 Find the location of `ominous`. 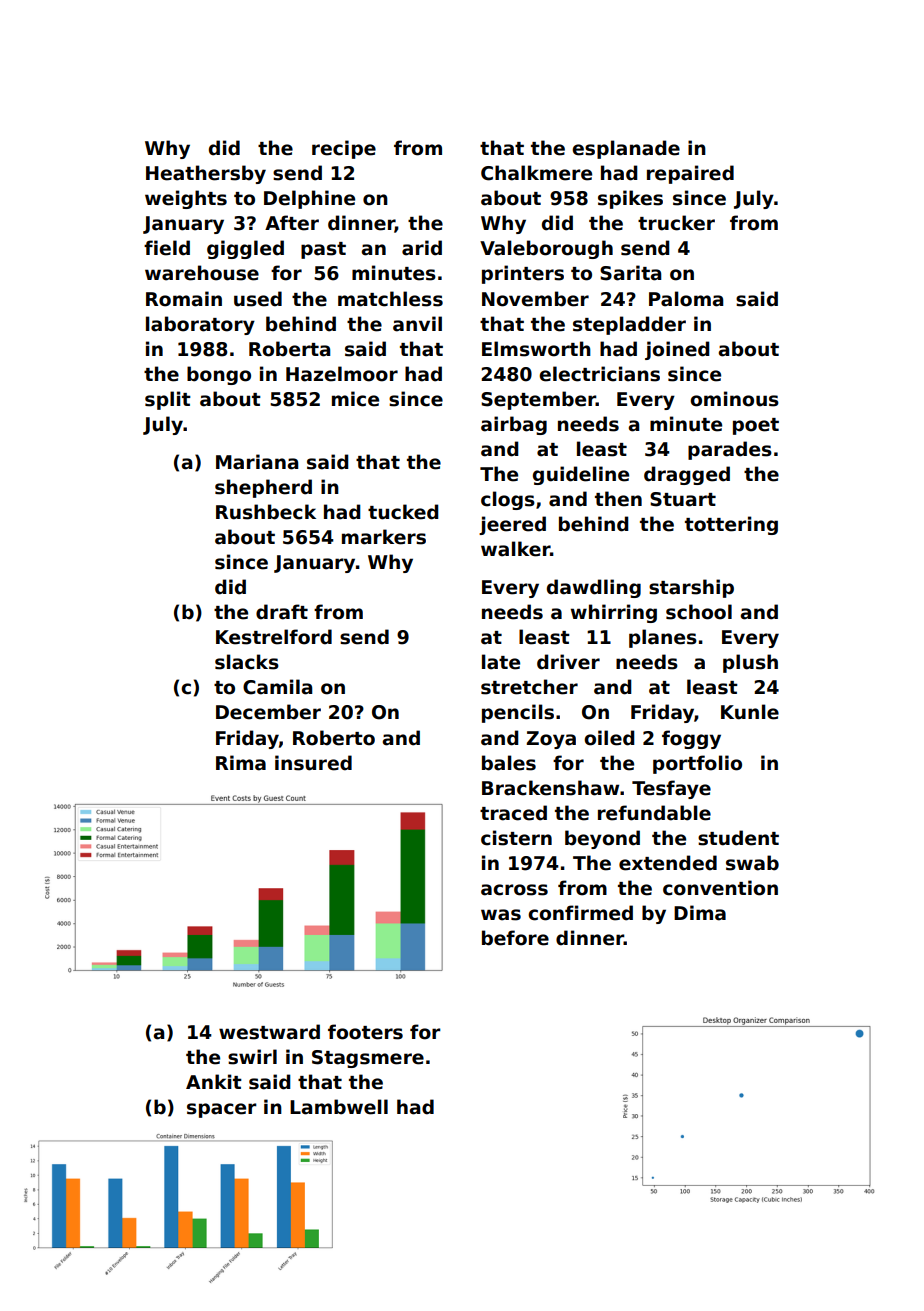

ominous is located at coordinates (734, 399).
